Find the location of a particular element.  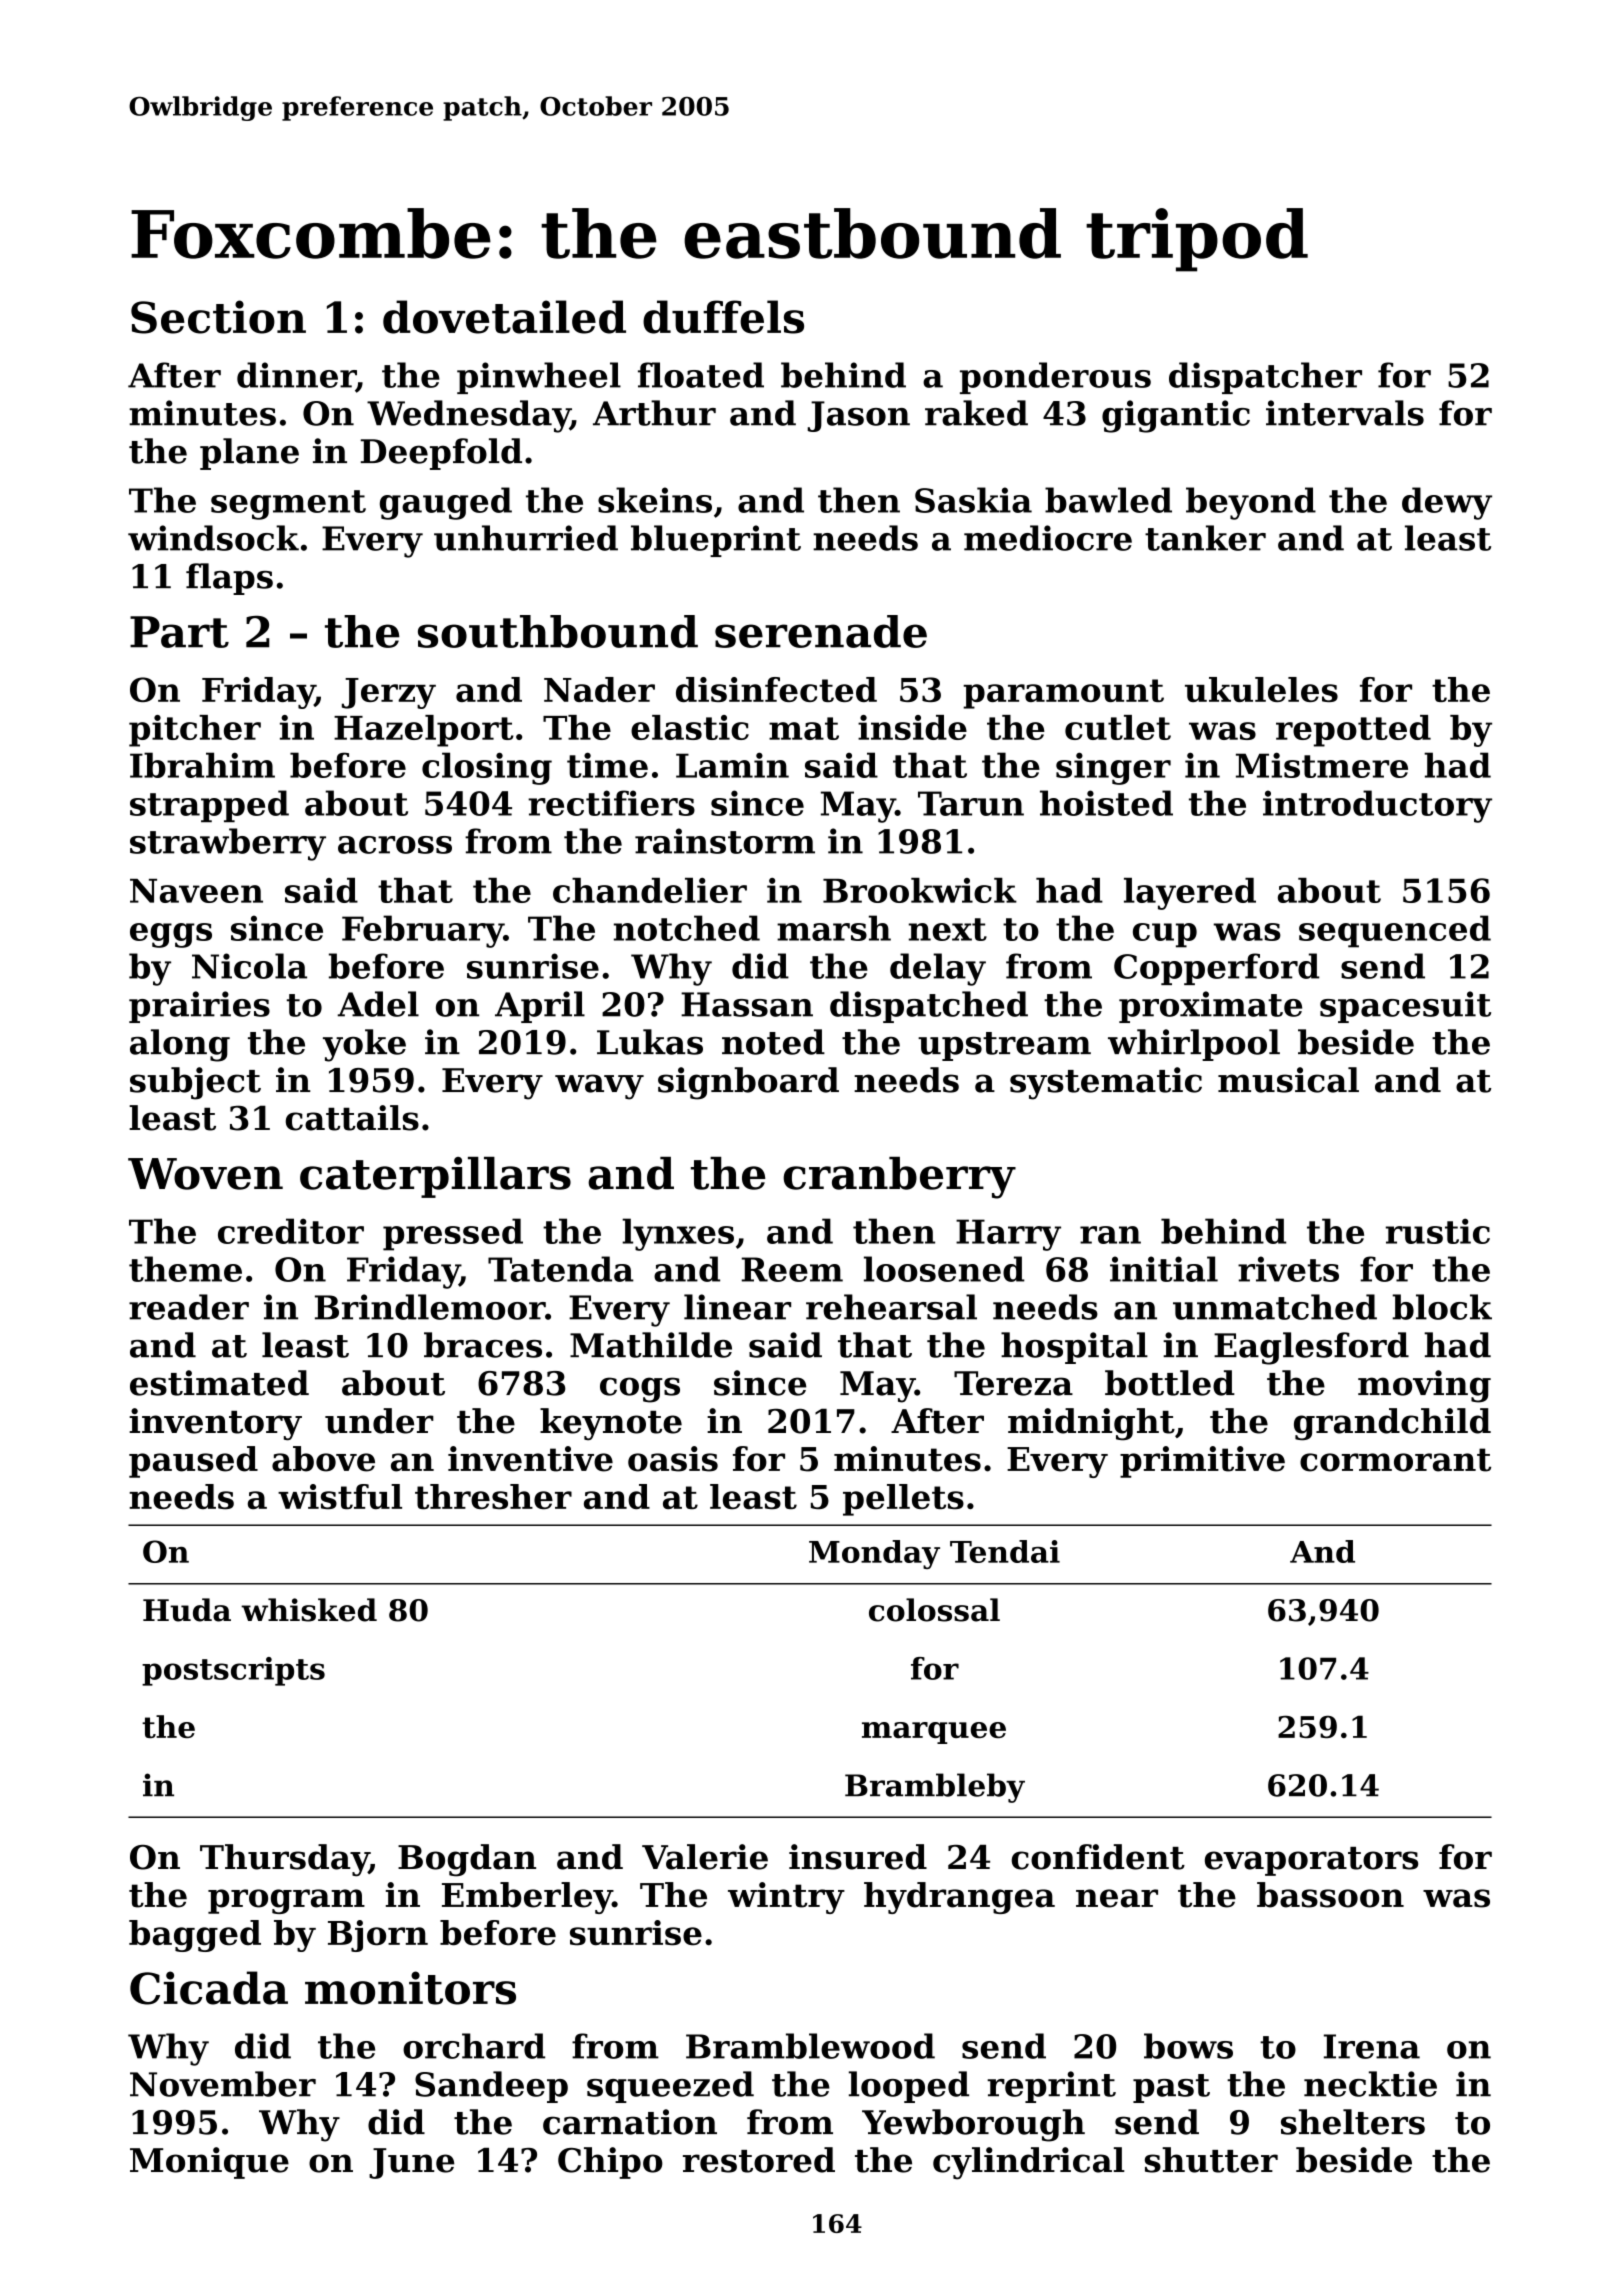

Hassan is located at coordinates (747, 1004).
